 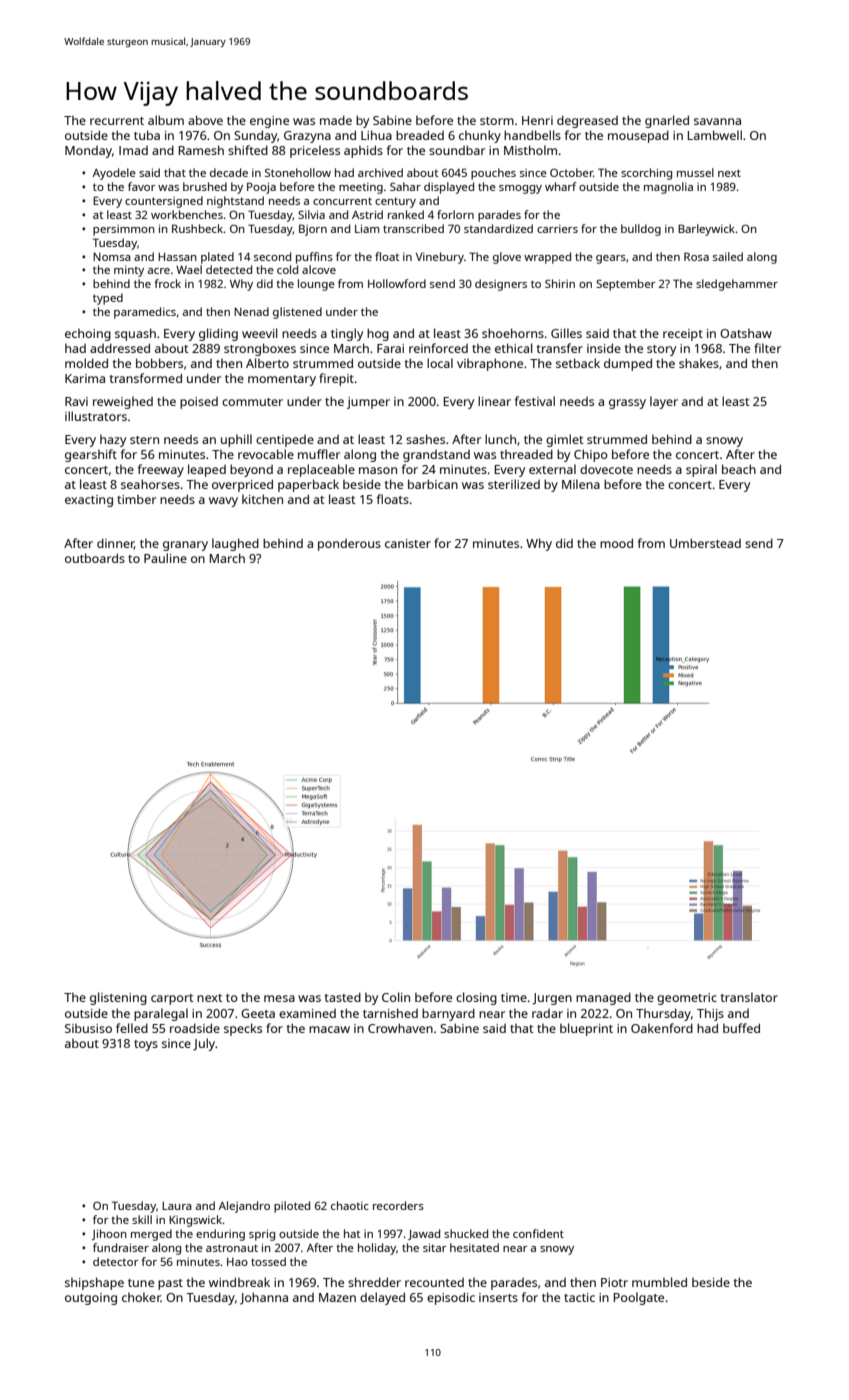 What do you see at coordinates (616, 543) in the screenshot?
I see `mood` at bounding box center [616, 543].
